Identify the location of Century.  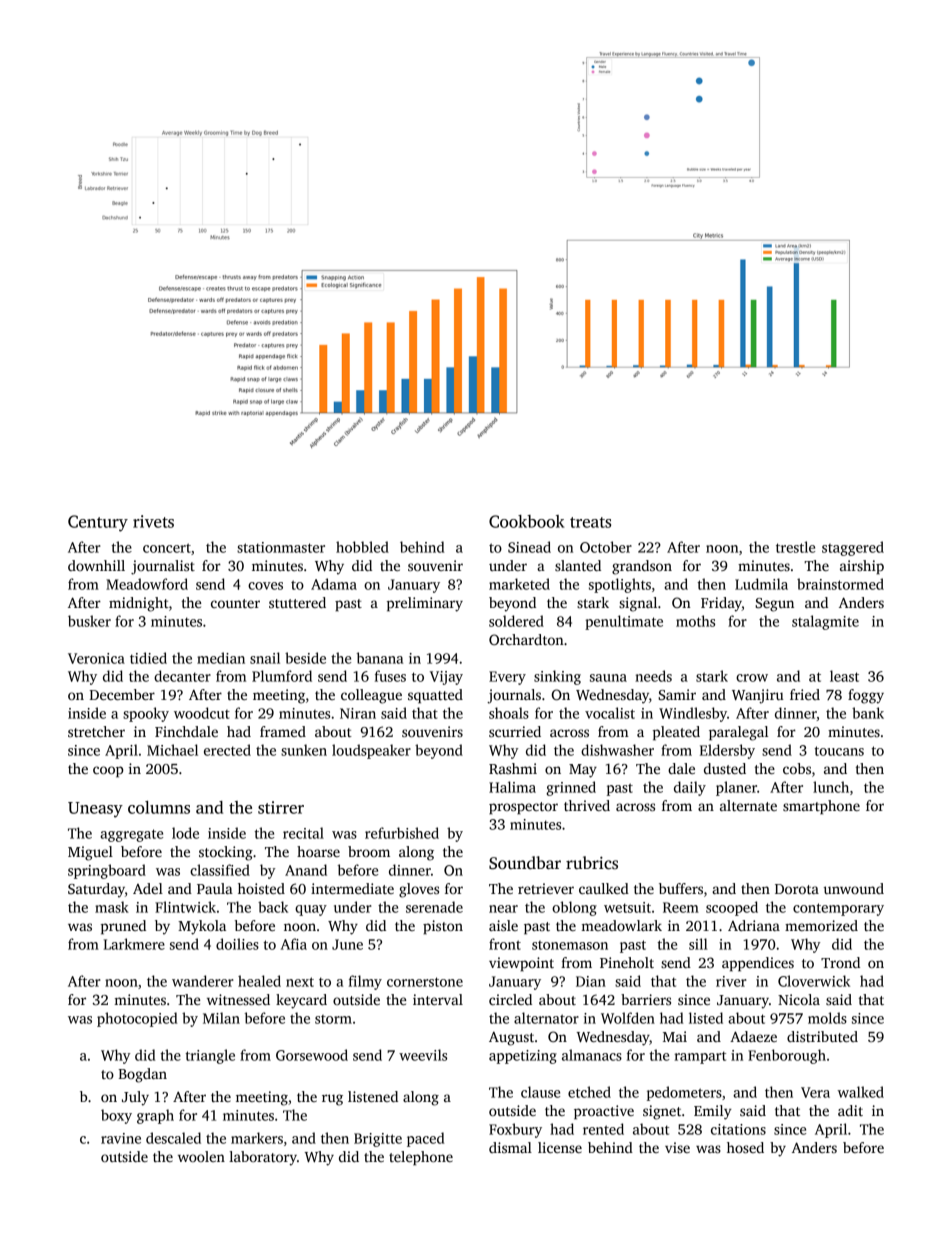
(98, 523).
